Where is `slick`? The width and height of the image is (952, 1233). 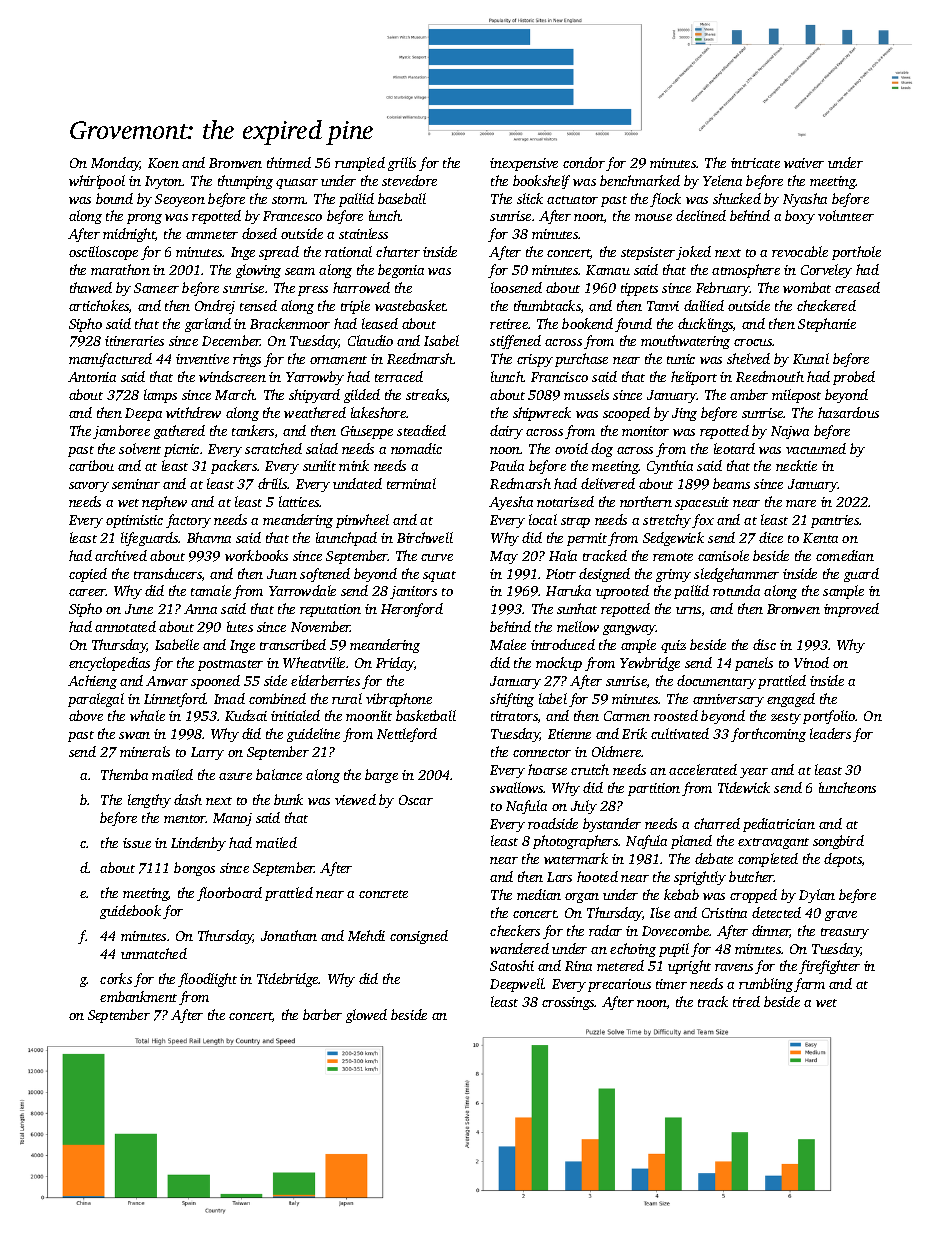 slick is located at coordinates (530, 198).
